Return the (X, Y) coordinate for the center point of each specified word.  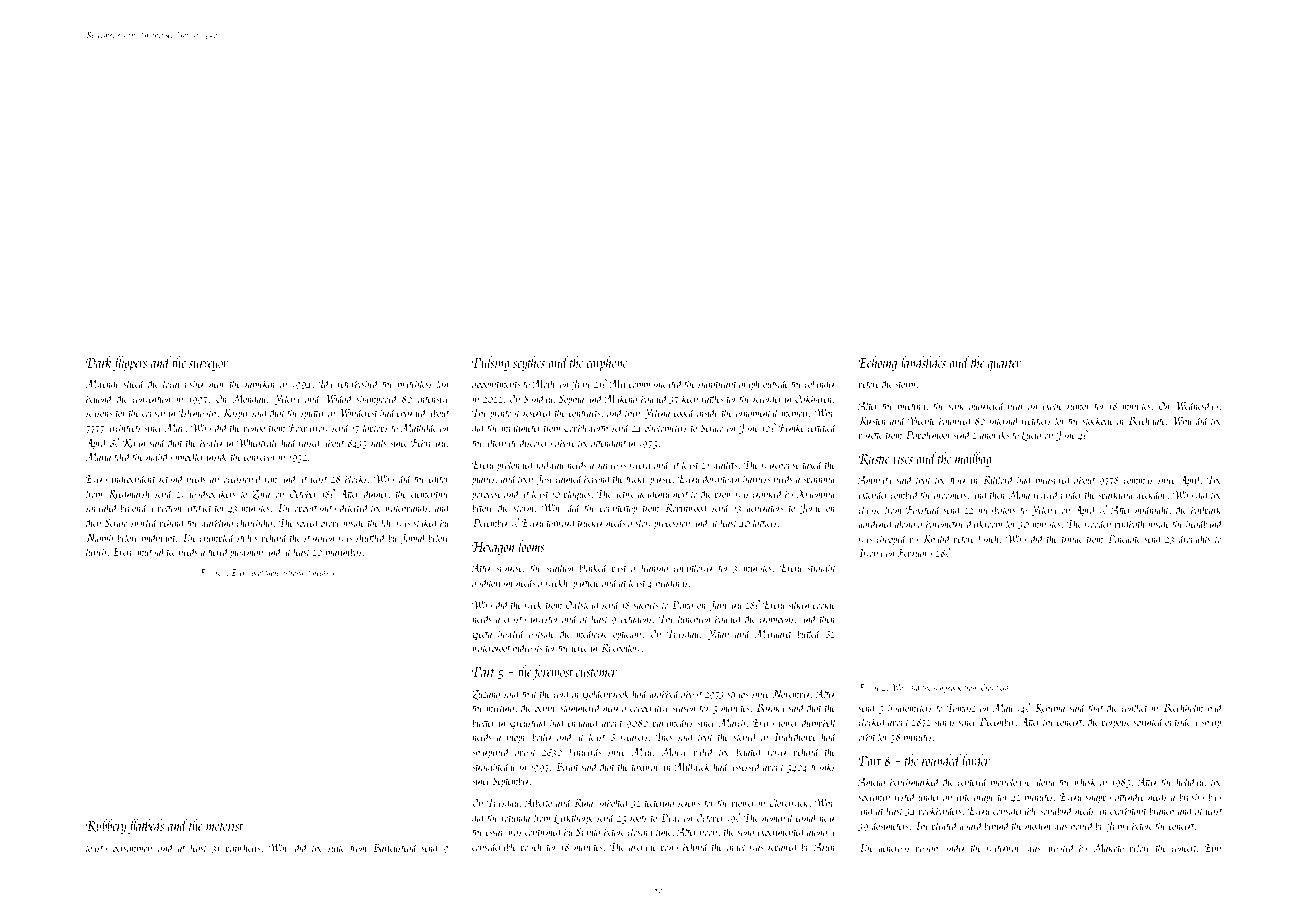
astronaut (296, 573)
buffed (809, 634)
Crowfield (996, 688)
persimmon (132, 849)
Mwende (102, 383)
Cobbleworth (586, 427)
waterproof (491, 649)
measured (1053, 479)
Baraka (770, 707)
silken (798, 604)
